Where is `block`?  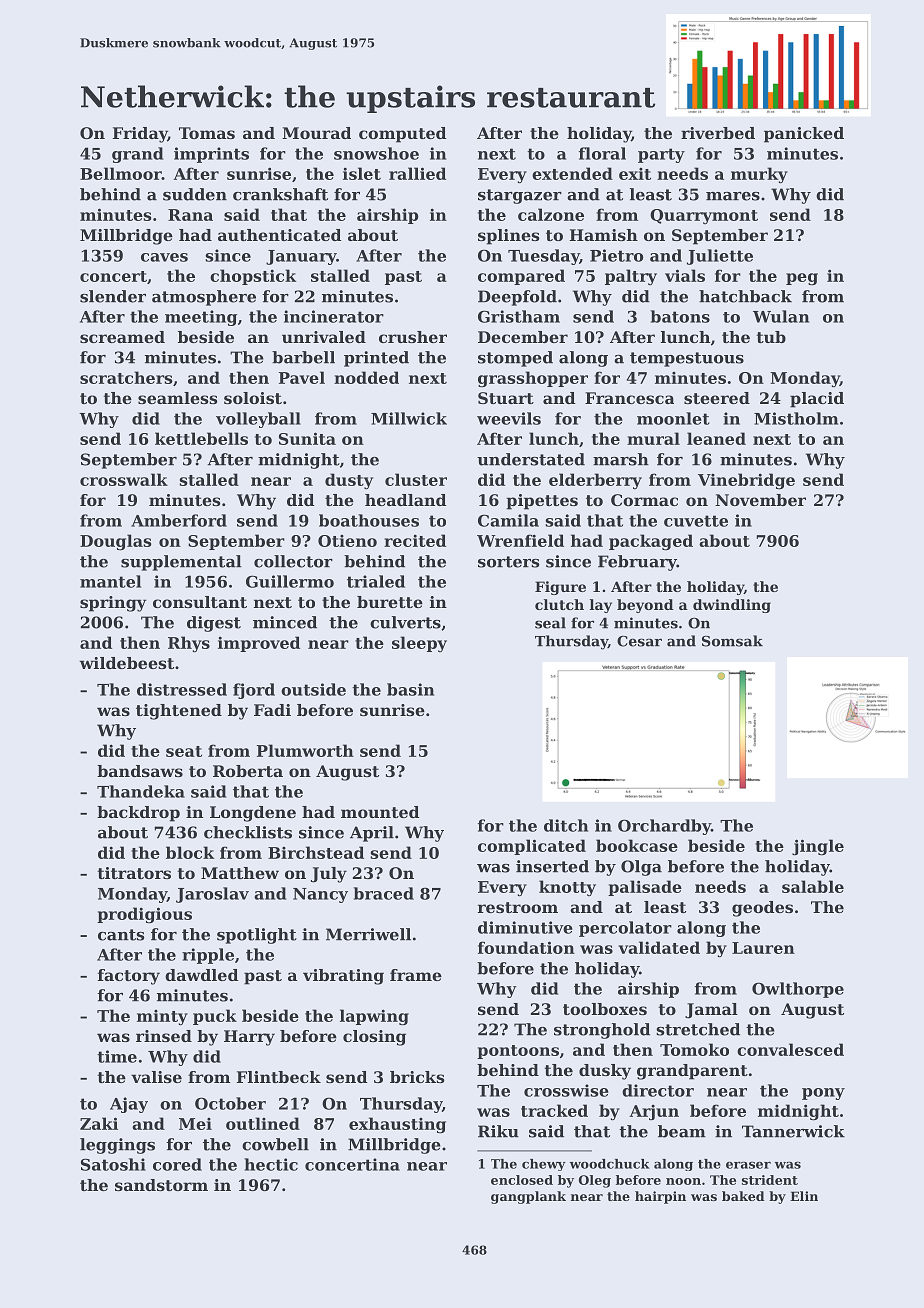
block is located at coordinates (190, 852).
